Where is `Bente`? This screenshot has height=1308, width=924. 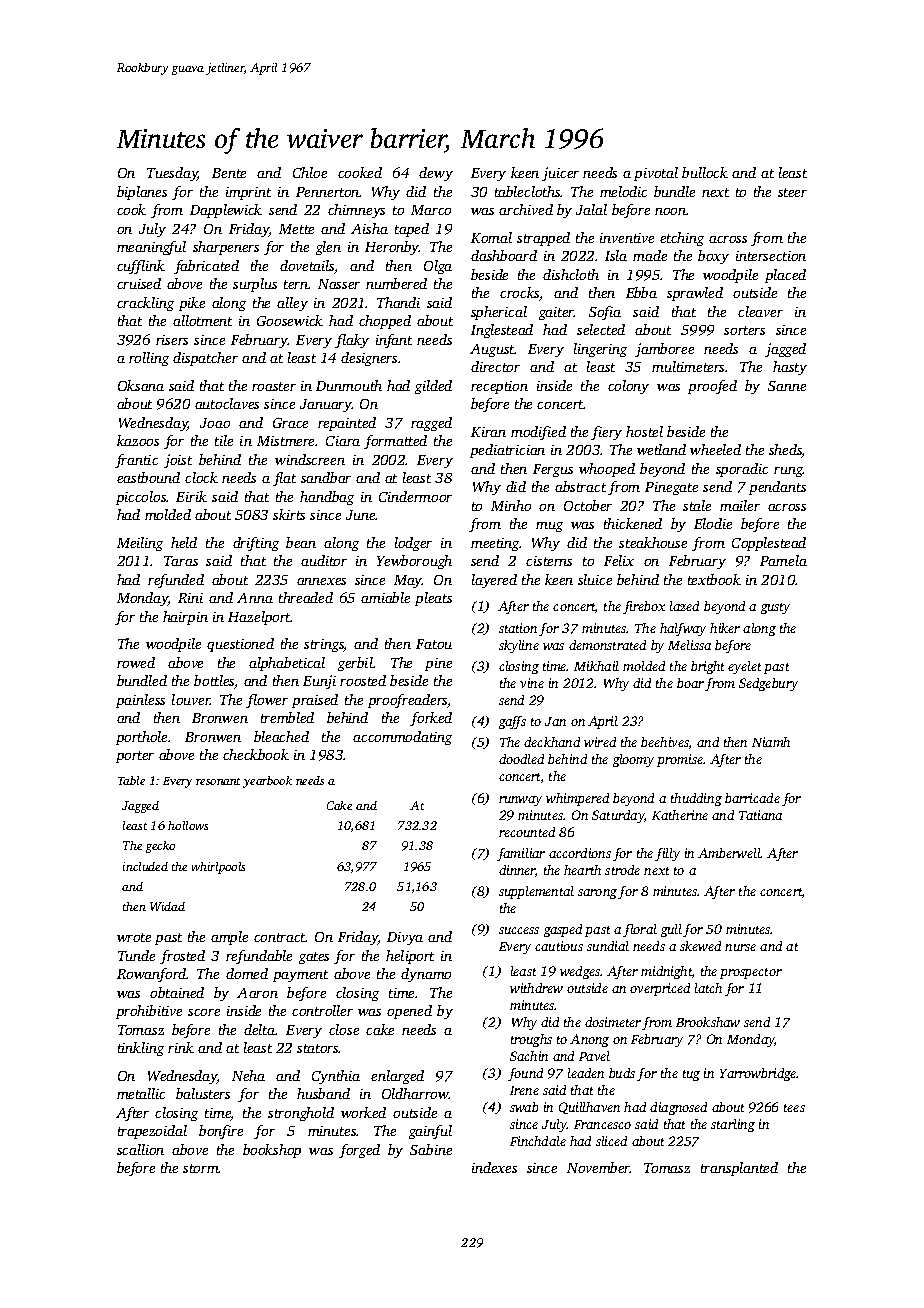 Bente is located at coordinates (229, 173).
